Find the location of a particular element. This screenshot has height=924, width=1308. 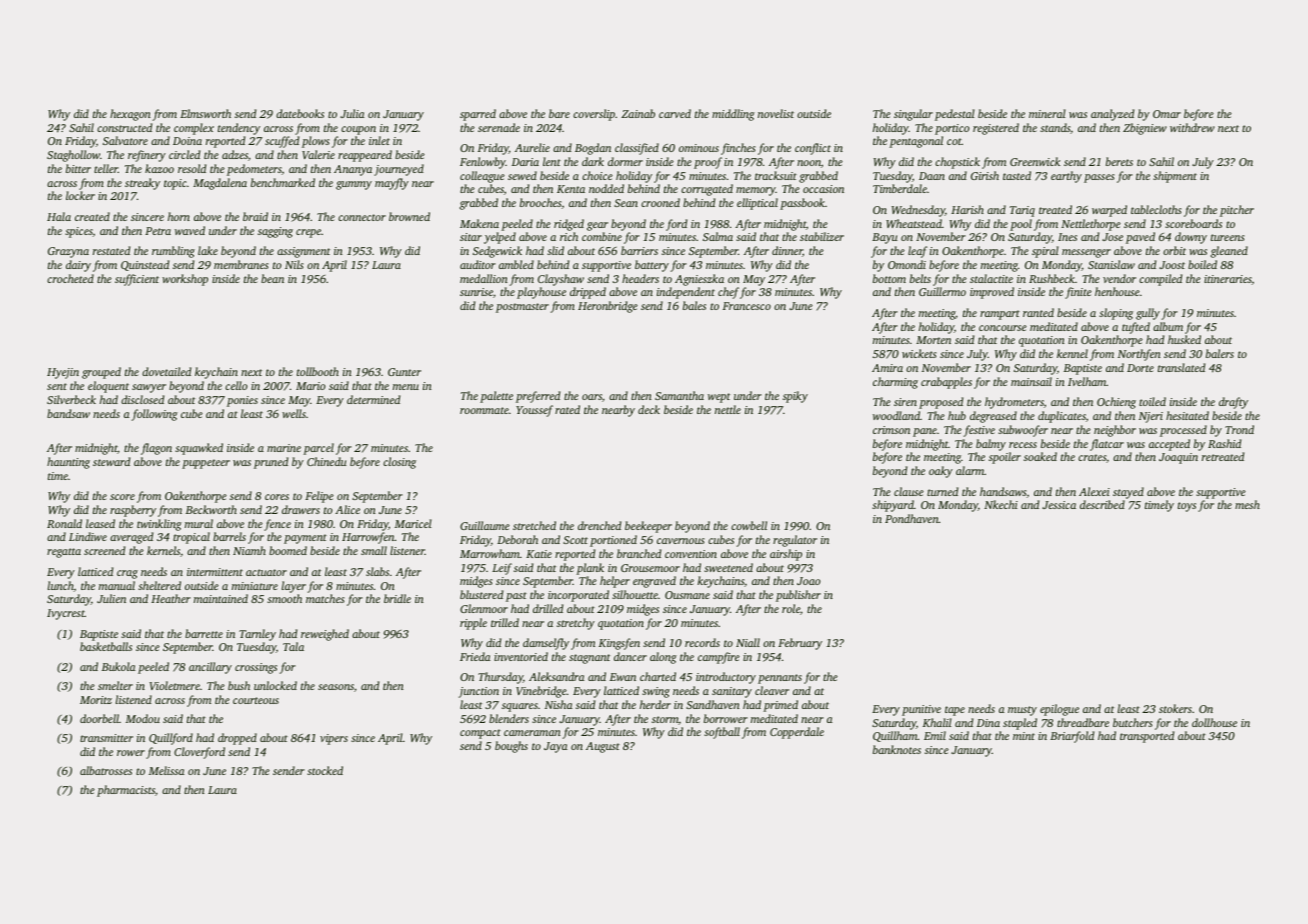

dormer is located at coordinates (625, 161).
